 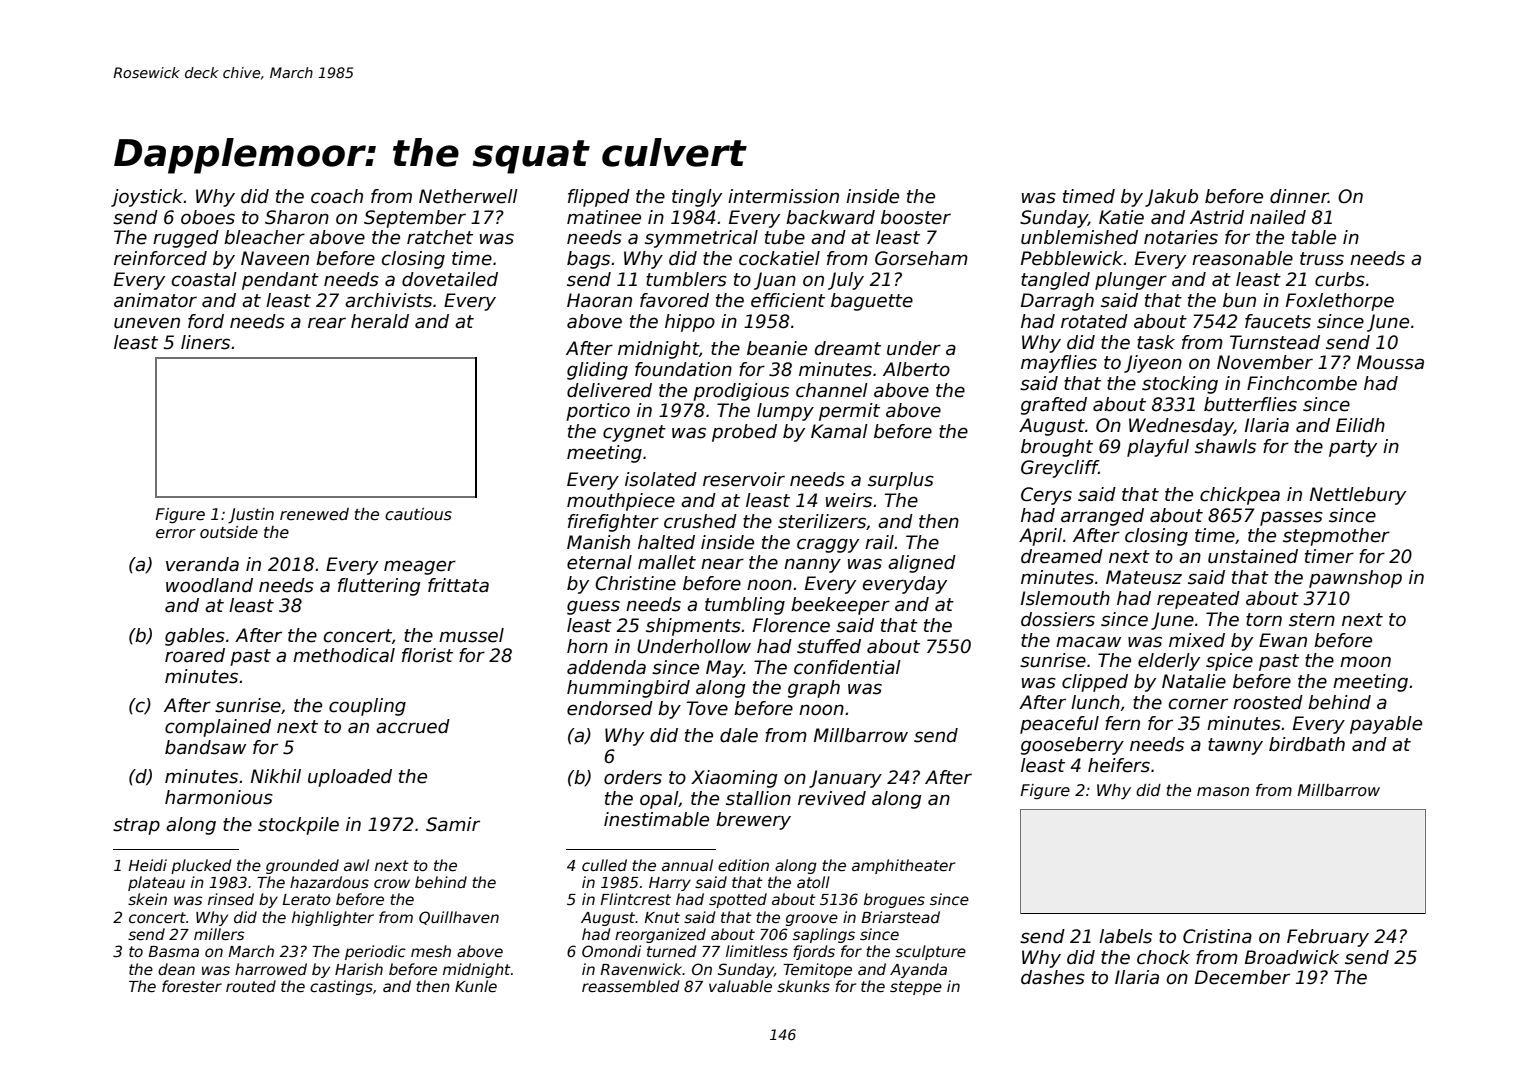 I want to click on mason, so click(x=1223, y=792).
